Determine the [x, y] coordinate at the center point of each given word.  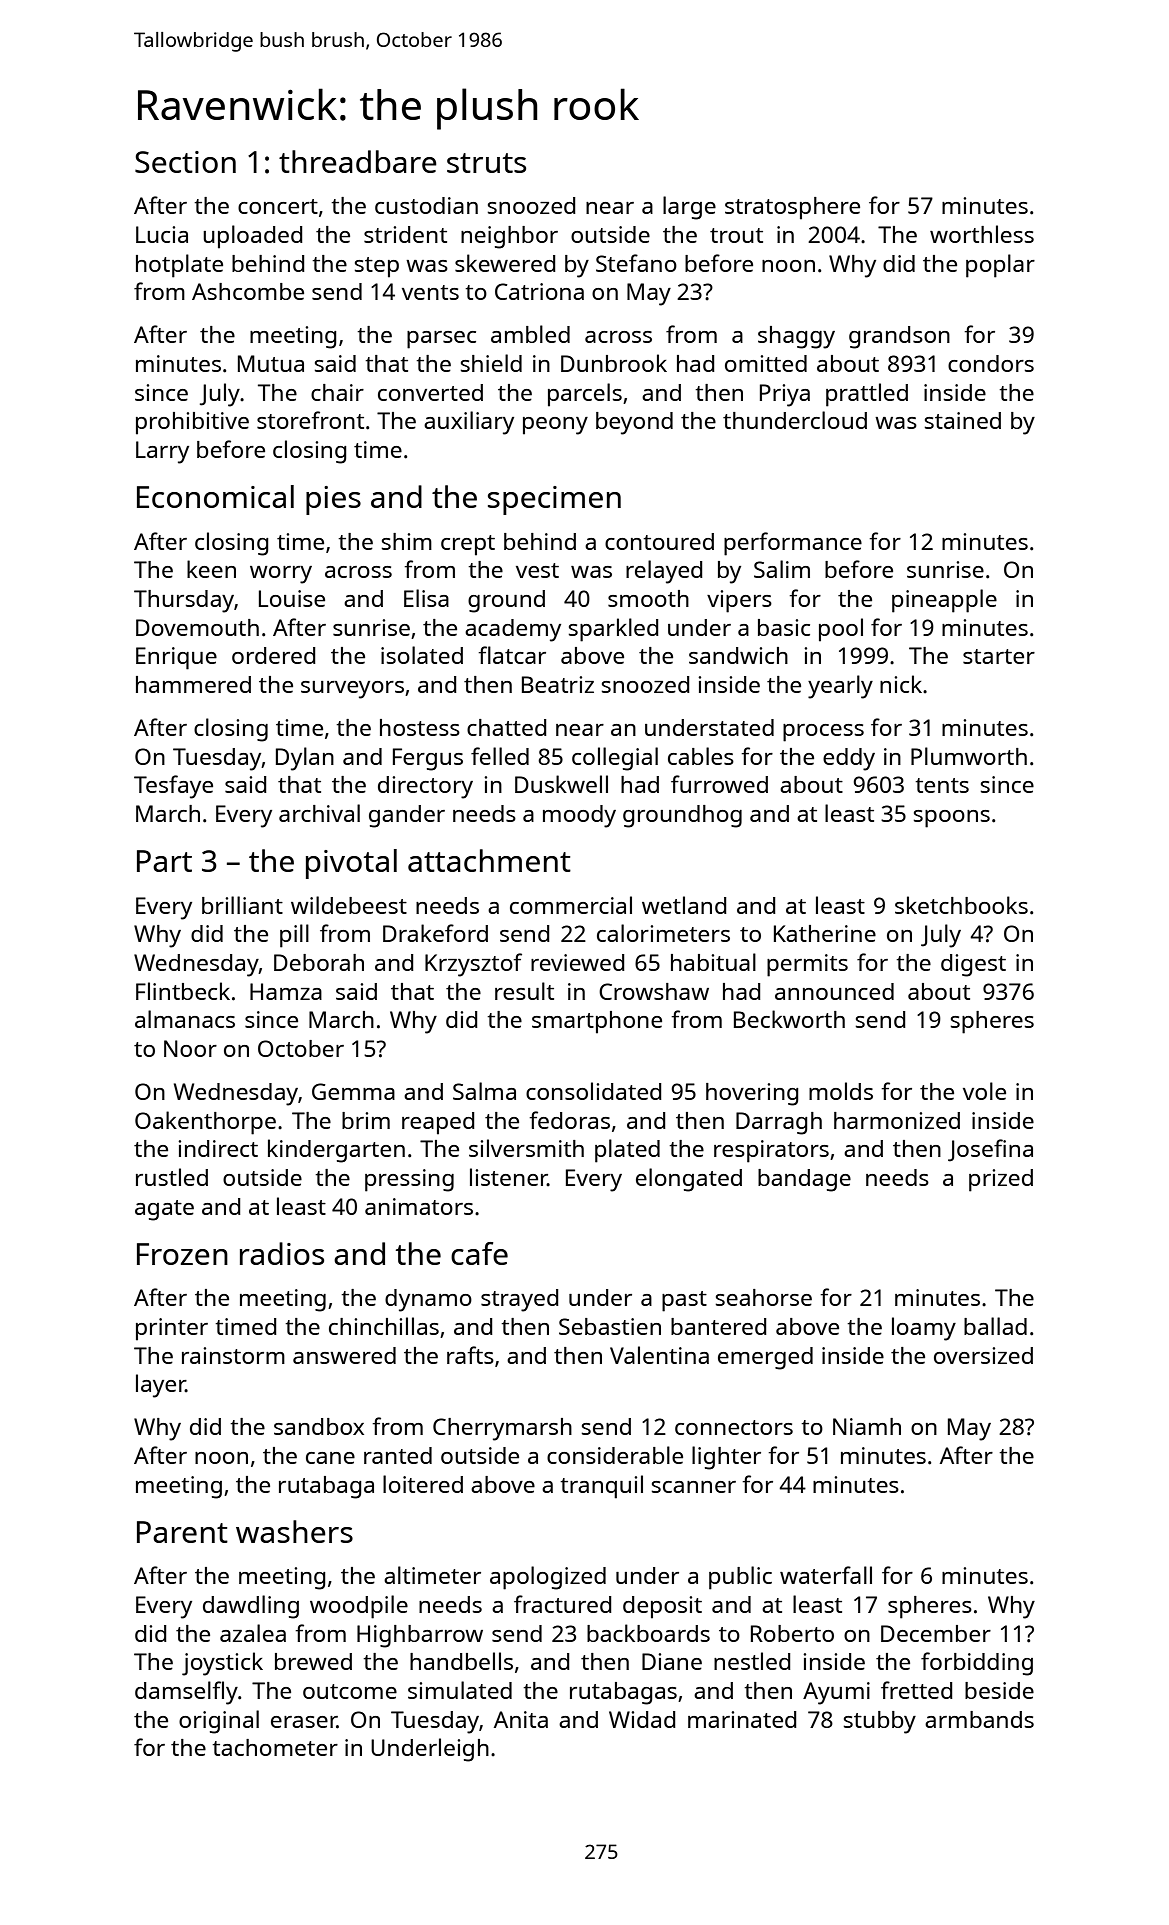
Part [164, 861]
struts [486, 163]
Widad [642, 1719]
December [936, 1633]
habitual [713, 962]
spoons [952, 819]
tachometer [275, 1747]
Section [185, 162]
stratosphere [792, 208]
